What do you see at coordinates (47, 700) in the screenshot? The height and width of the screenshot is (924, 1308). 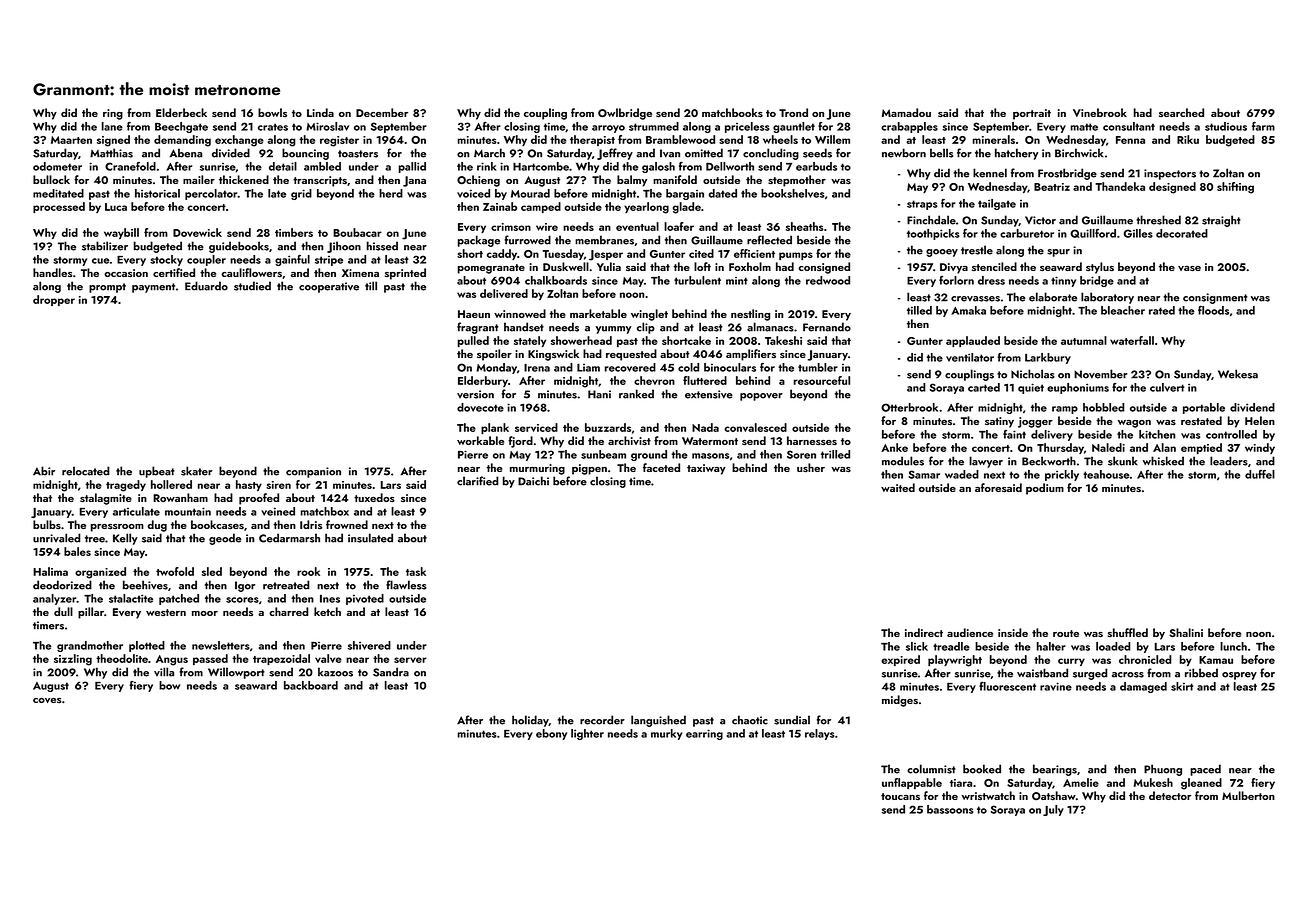 I see `coves` at bounding box center [47, 700].
